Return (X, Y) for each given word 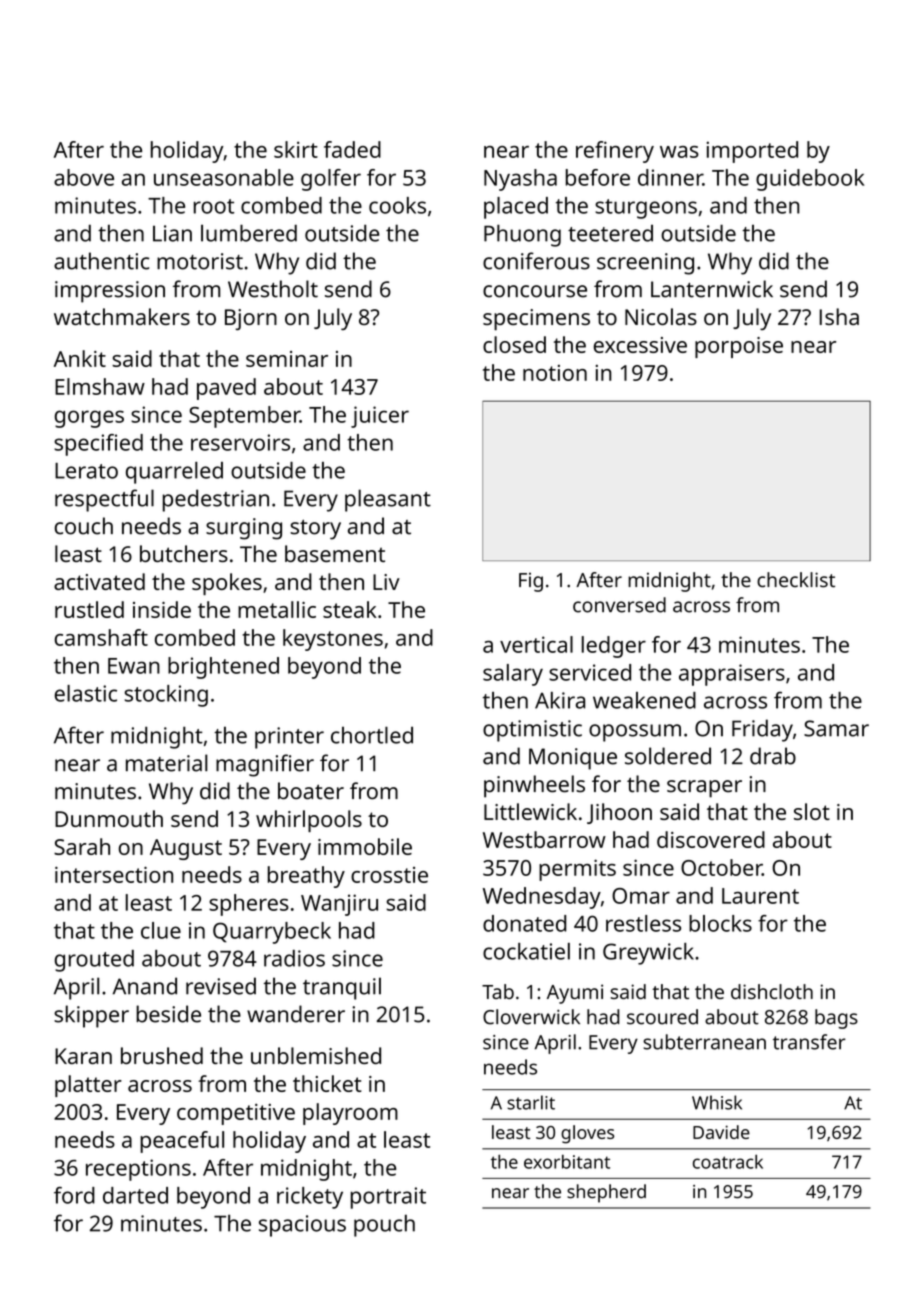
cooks (397, 205)
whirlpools (309, 821)
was (679, 152)
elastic (86, 693)
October (721, 867)
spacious (302, 1226)
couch (84, 526)
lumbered (249, 233)
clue (161, 930)
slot (812, 811)
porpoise (739, 347)
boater (311, 791)
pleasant (388, 500)
